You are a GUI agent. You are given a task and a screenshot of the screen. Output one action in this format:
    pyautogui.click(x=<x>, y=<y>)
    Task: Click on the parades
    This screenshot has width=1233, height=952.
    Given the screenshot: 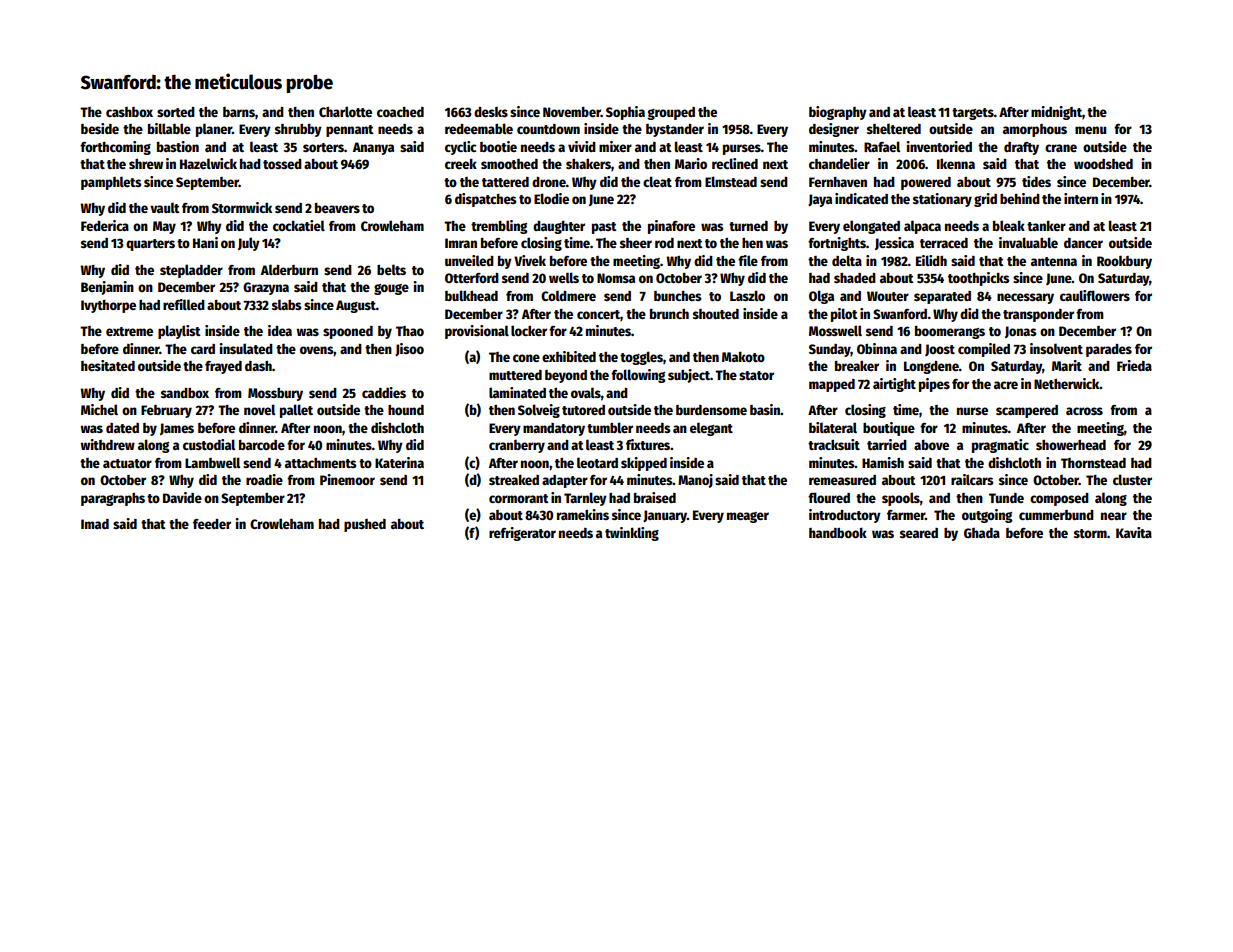 What is the action you would take?
    pyautogui.click(x=1109, y=350)
